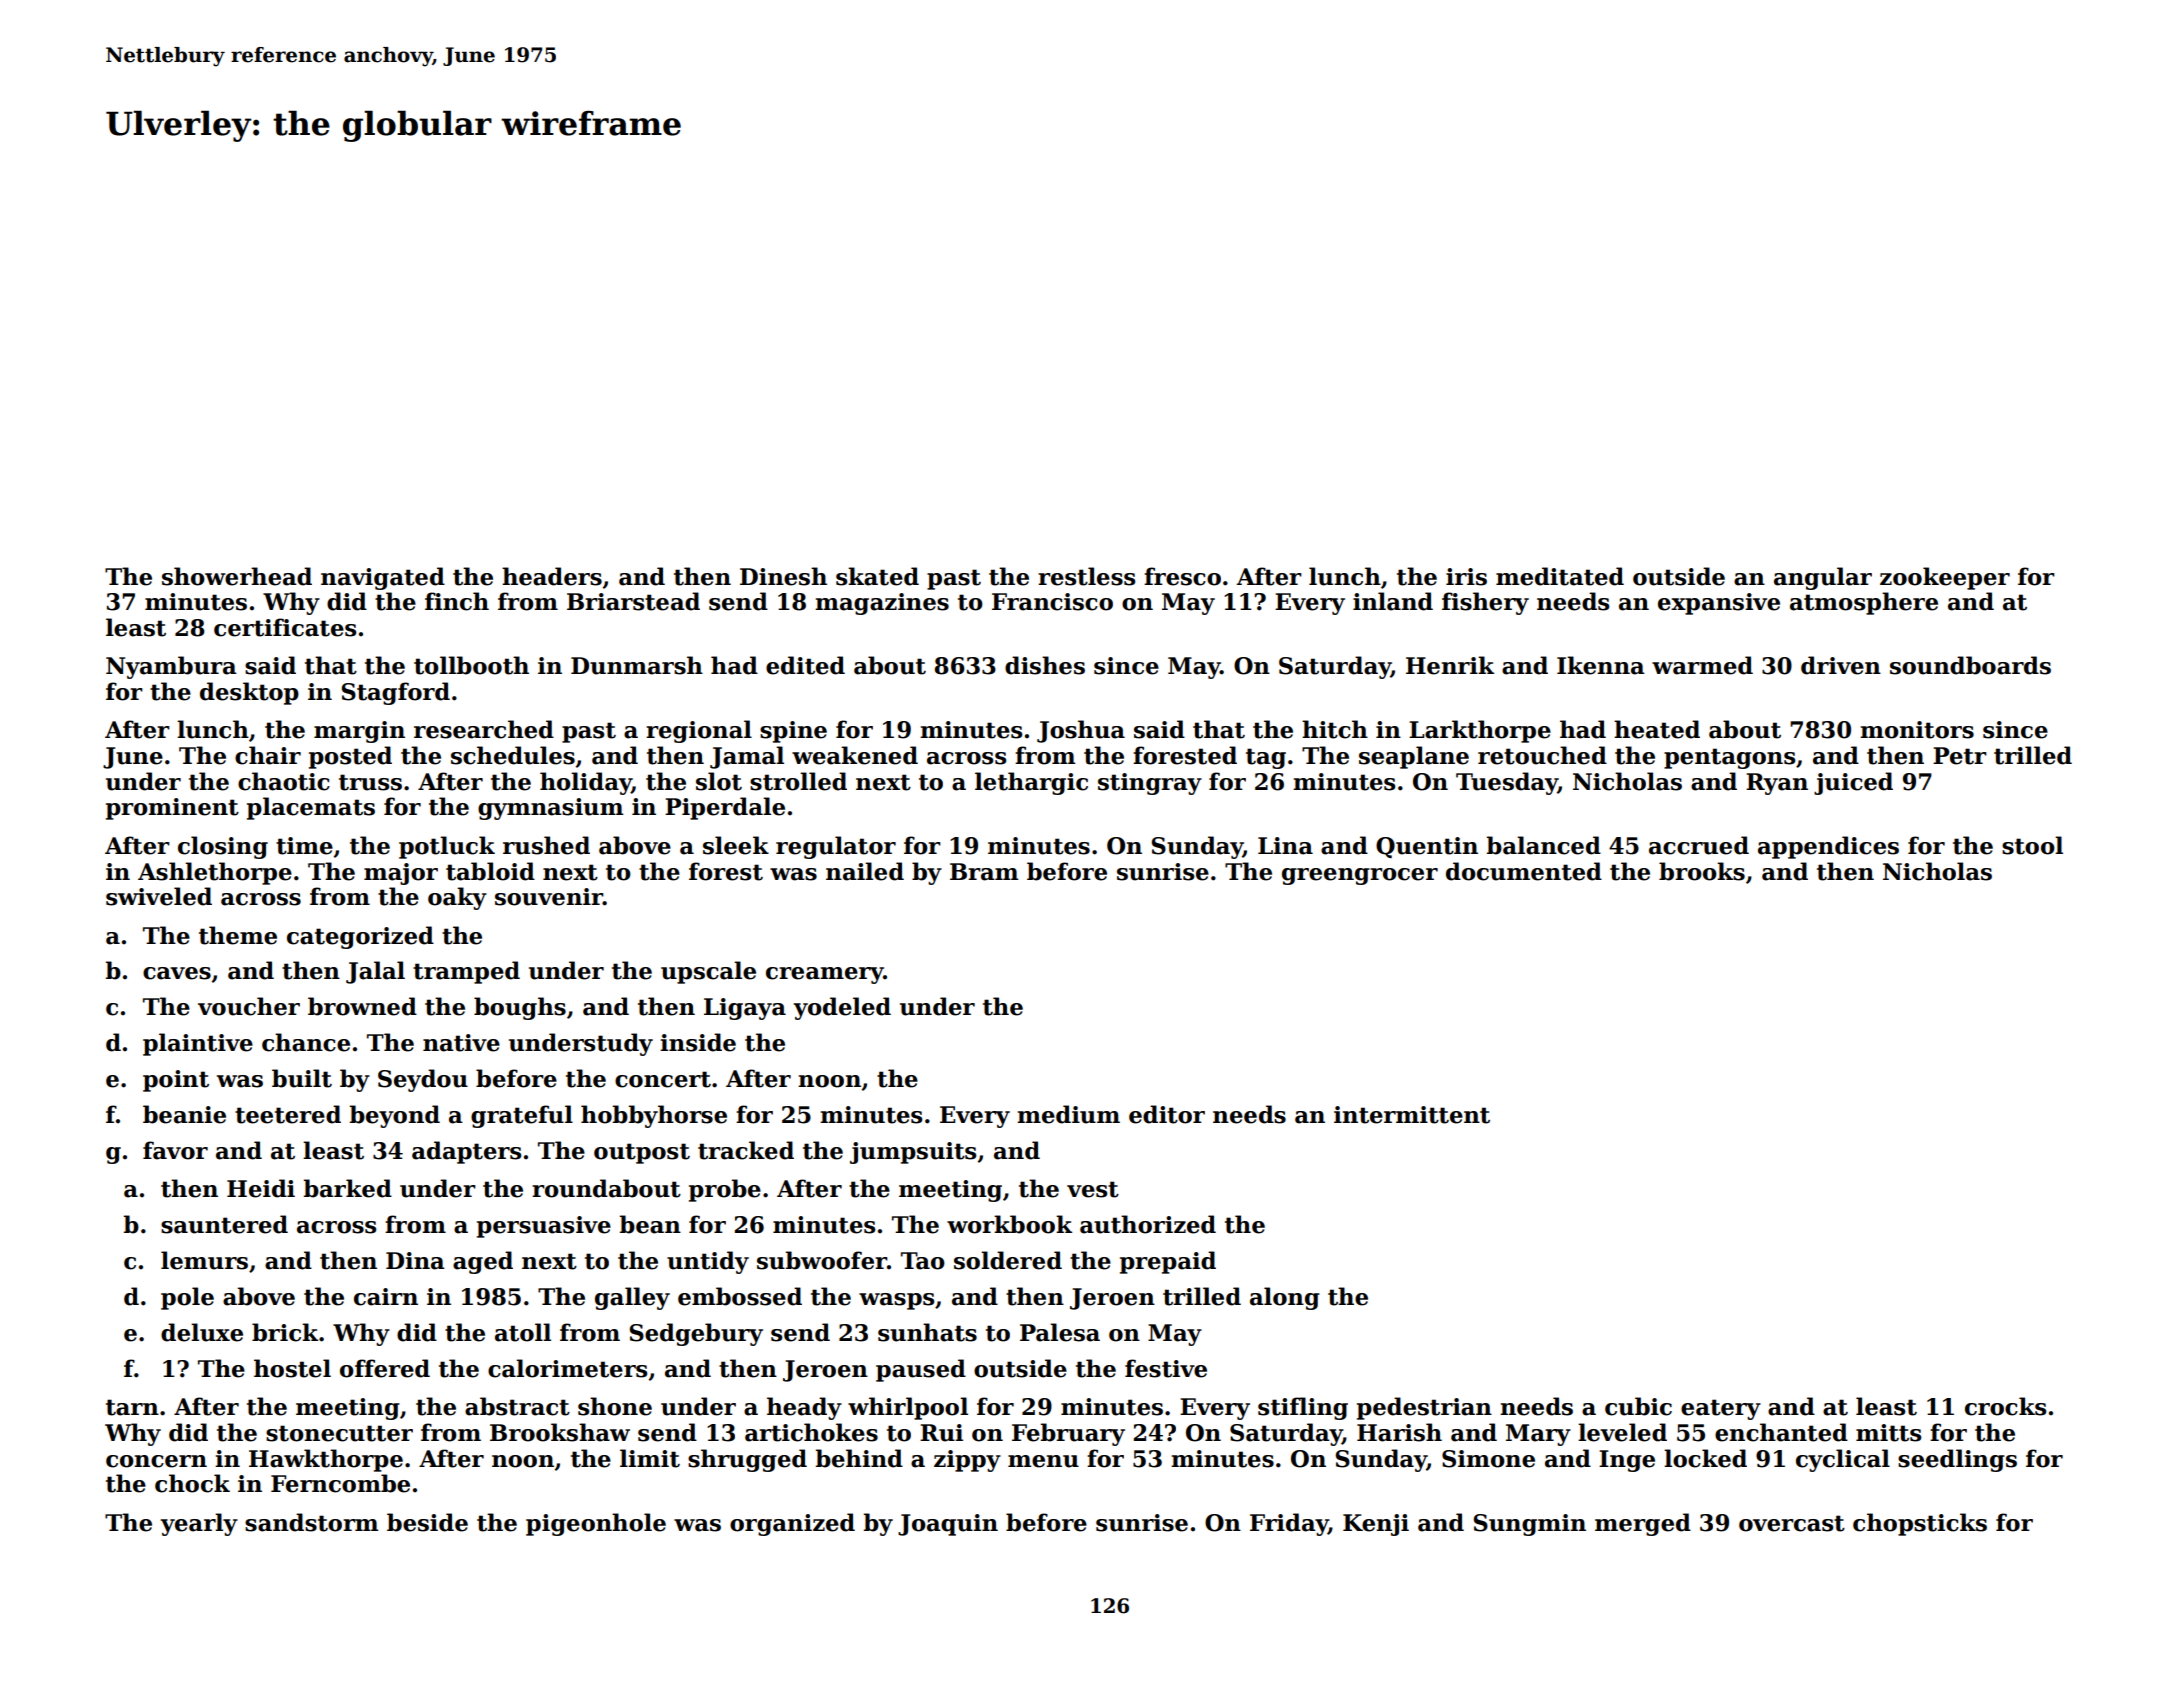 The height and width of the page is (1683, 2178). I want to click on inland, so click(1393, 601).
